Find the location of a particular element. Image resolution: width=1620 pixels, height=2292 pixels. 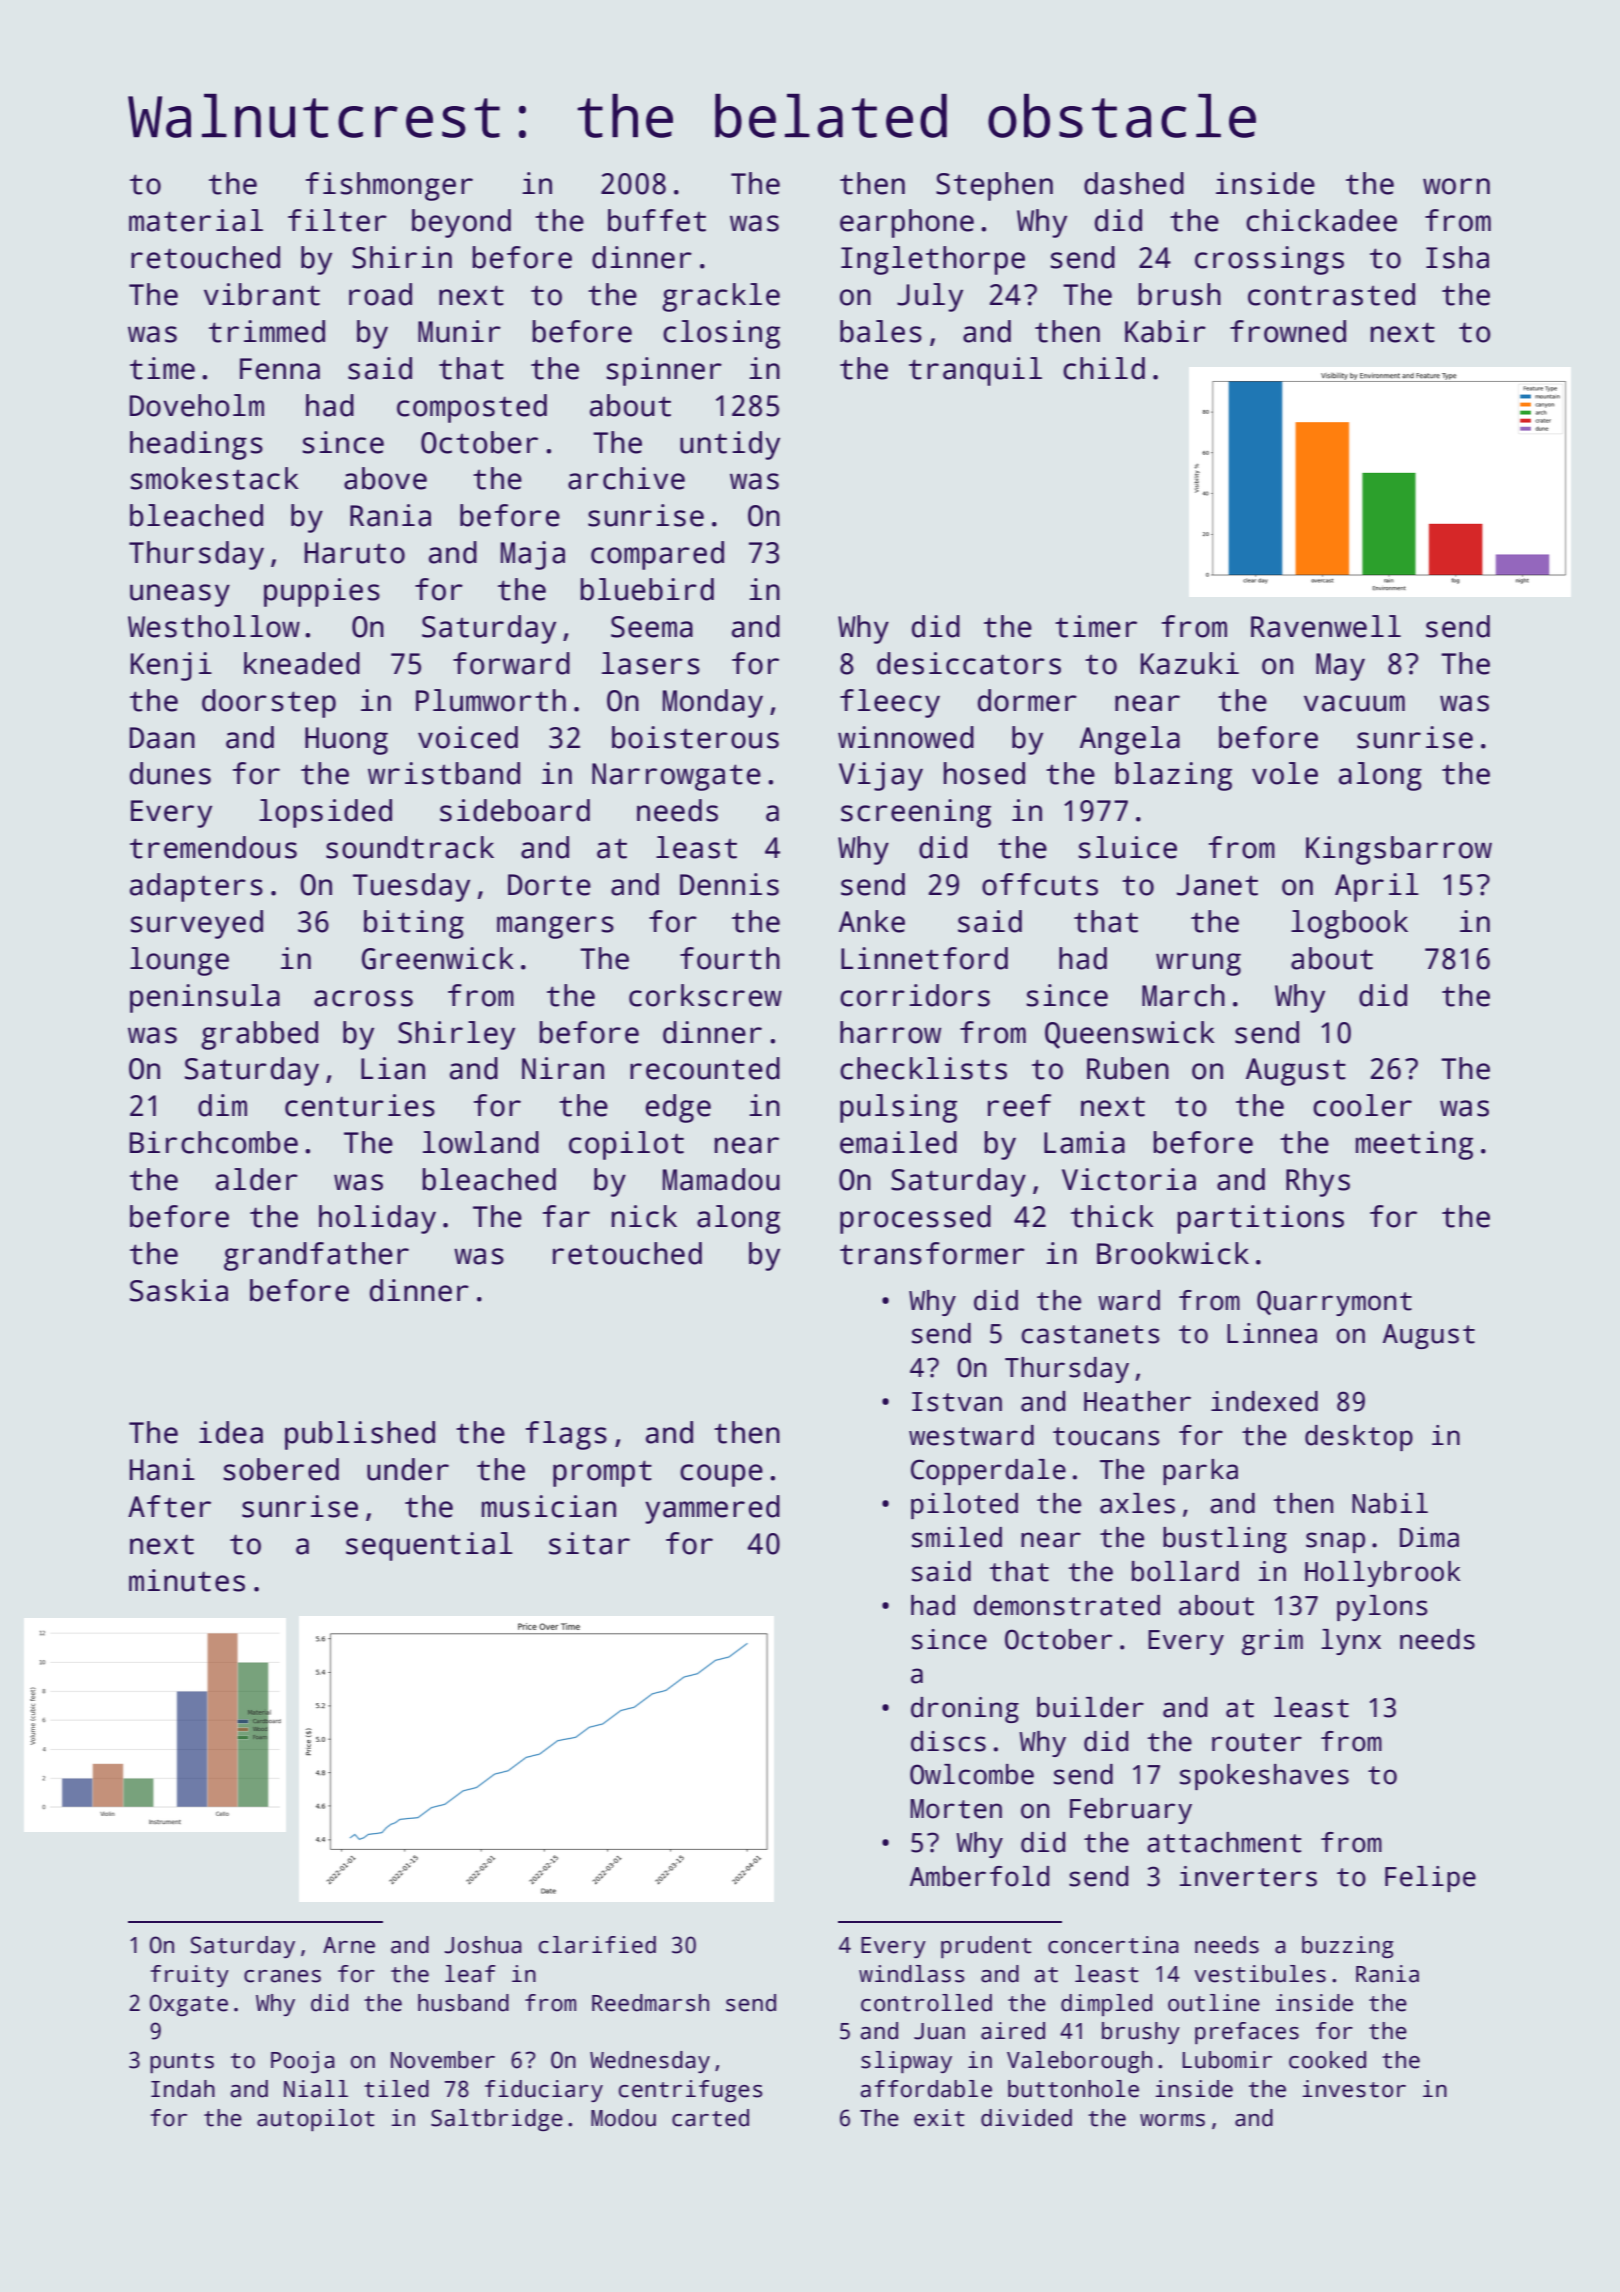

musician is located at coordinates (549, 1506).
